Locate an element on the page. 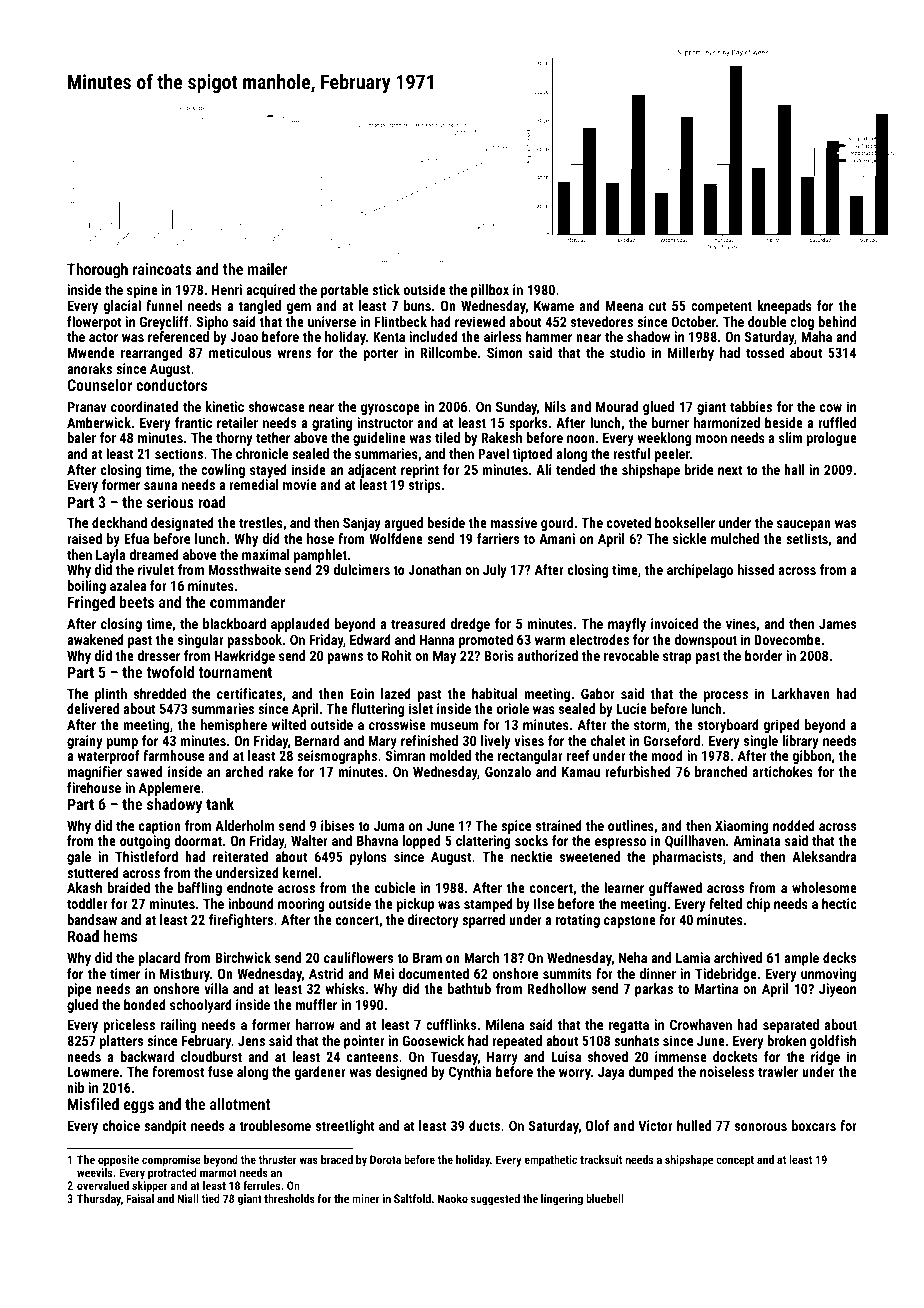 The width and height of the page is (924, 1308). whisks is located at coordinates (345, 988).
